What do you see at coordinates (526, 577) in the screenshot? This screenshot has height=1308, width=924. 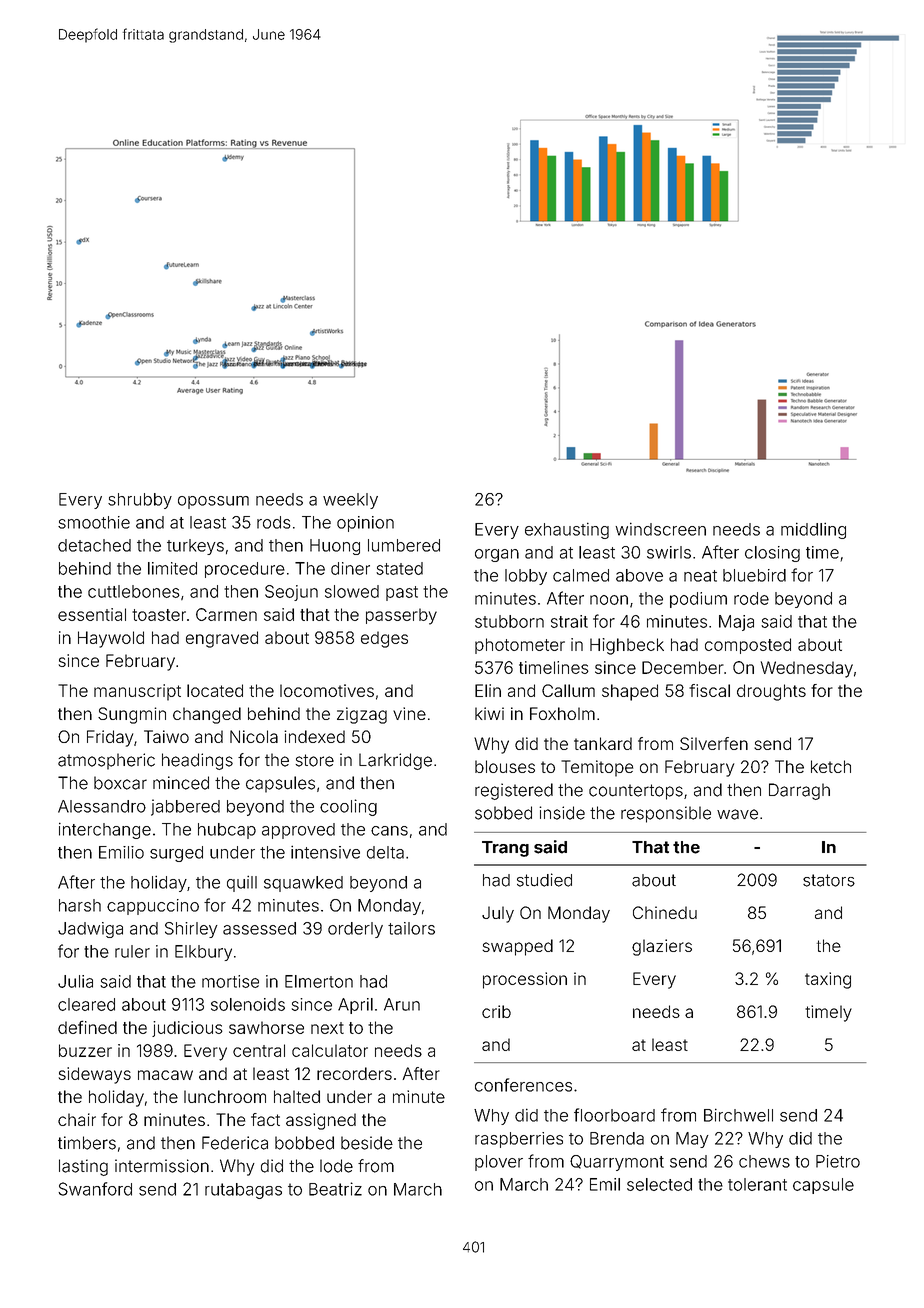 I see `lobby` at bounding box center [526, 577].
